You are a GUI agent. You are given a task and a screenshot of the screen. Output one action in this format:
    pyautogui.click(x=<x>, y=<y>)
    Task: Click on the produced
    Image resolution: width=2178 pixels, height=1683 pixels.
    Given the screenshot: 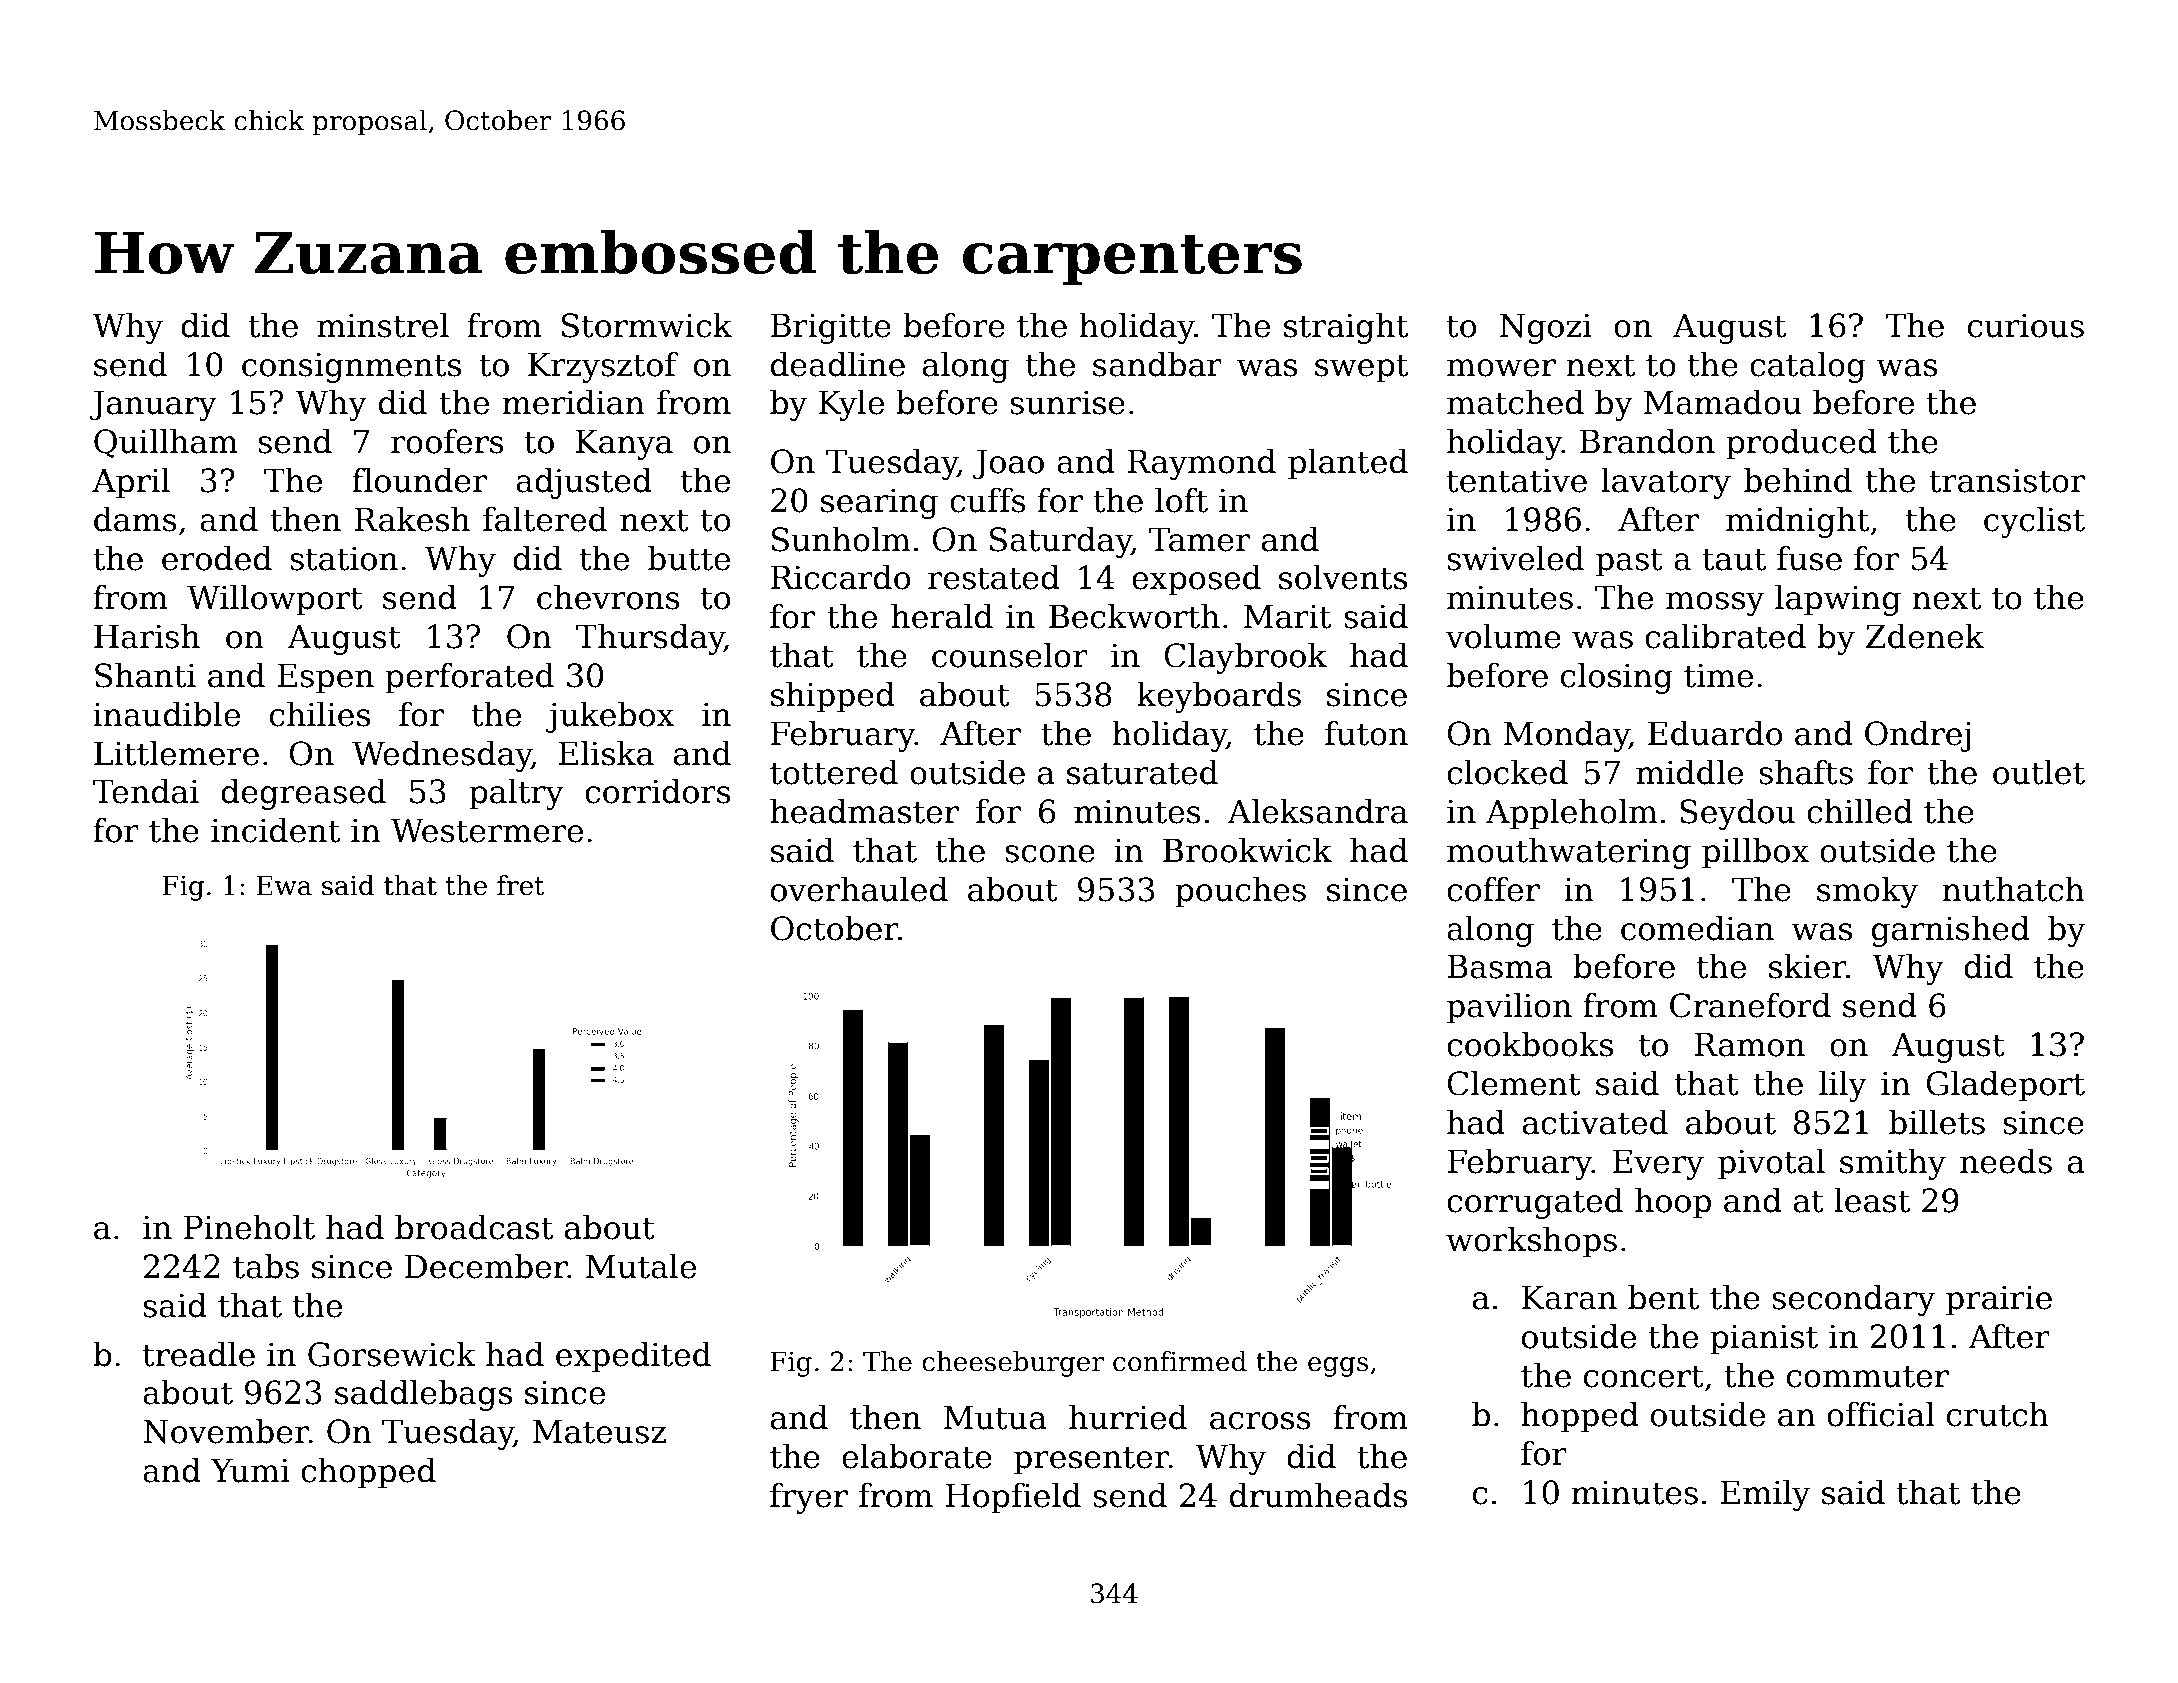 What is the action you would take?
    pyautogui.click(x=1801, y=444)
